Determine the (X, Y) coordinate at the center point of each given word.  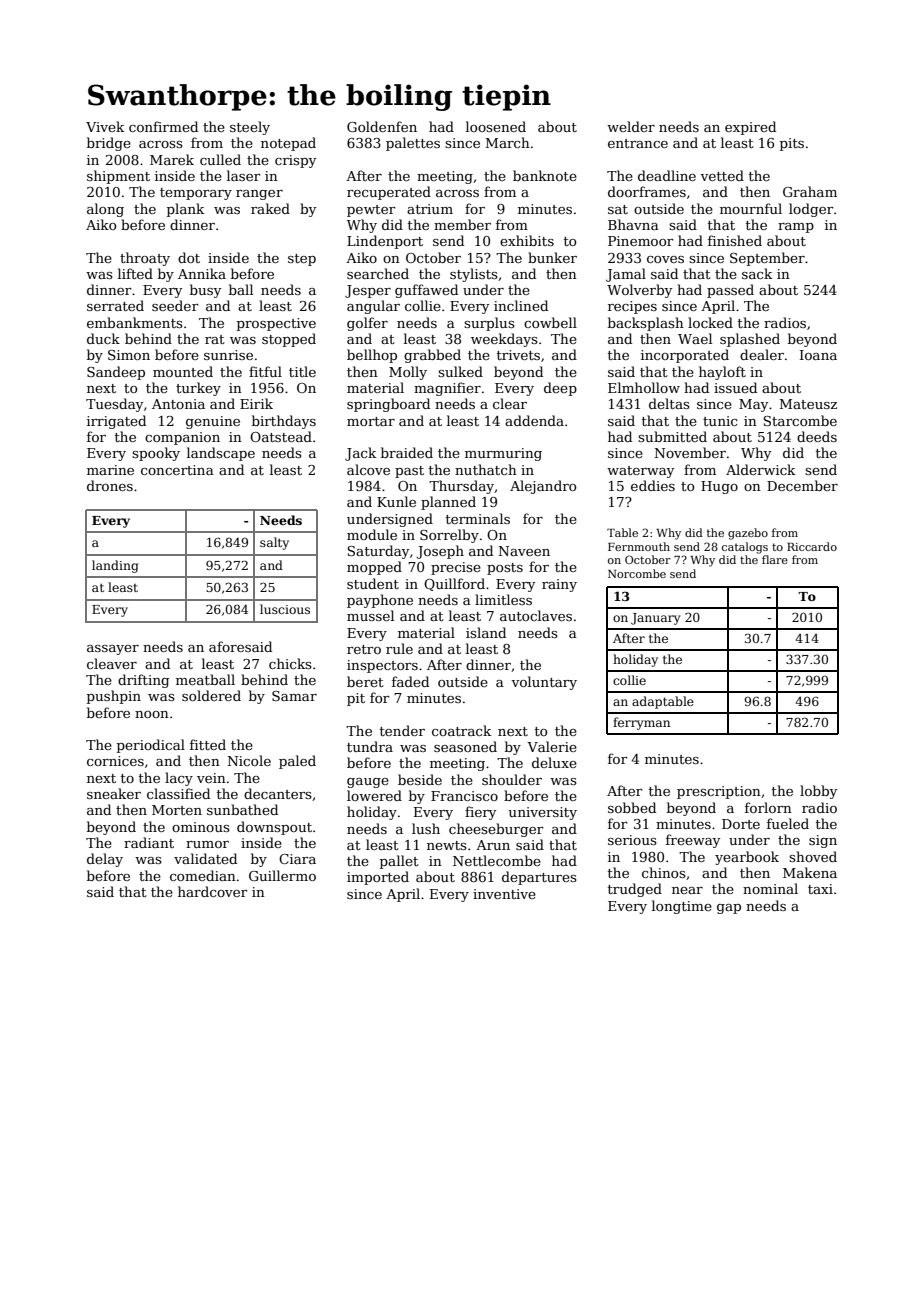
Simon (129, 355)
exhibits (527, 240)
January (656, 619)
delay (105, 860)
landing (115, 566)
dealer (762, 354)
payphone (380, 601)
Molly (408, 373)
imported (378, 878)
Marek (172, 159)
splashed (750, 340)
